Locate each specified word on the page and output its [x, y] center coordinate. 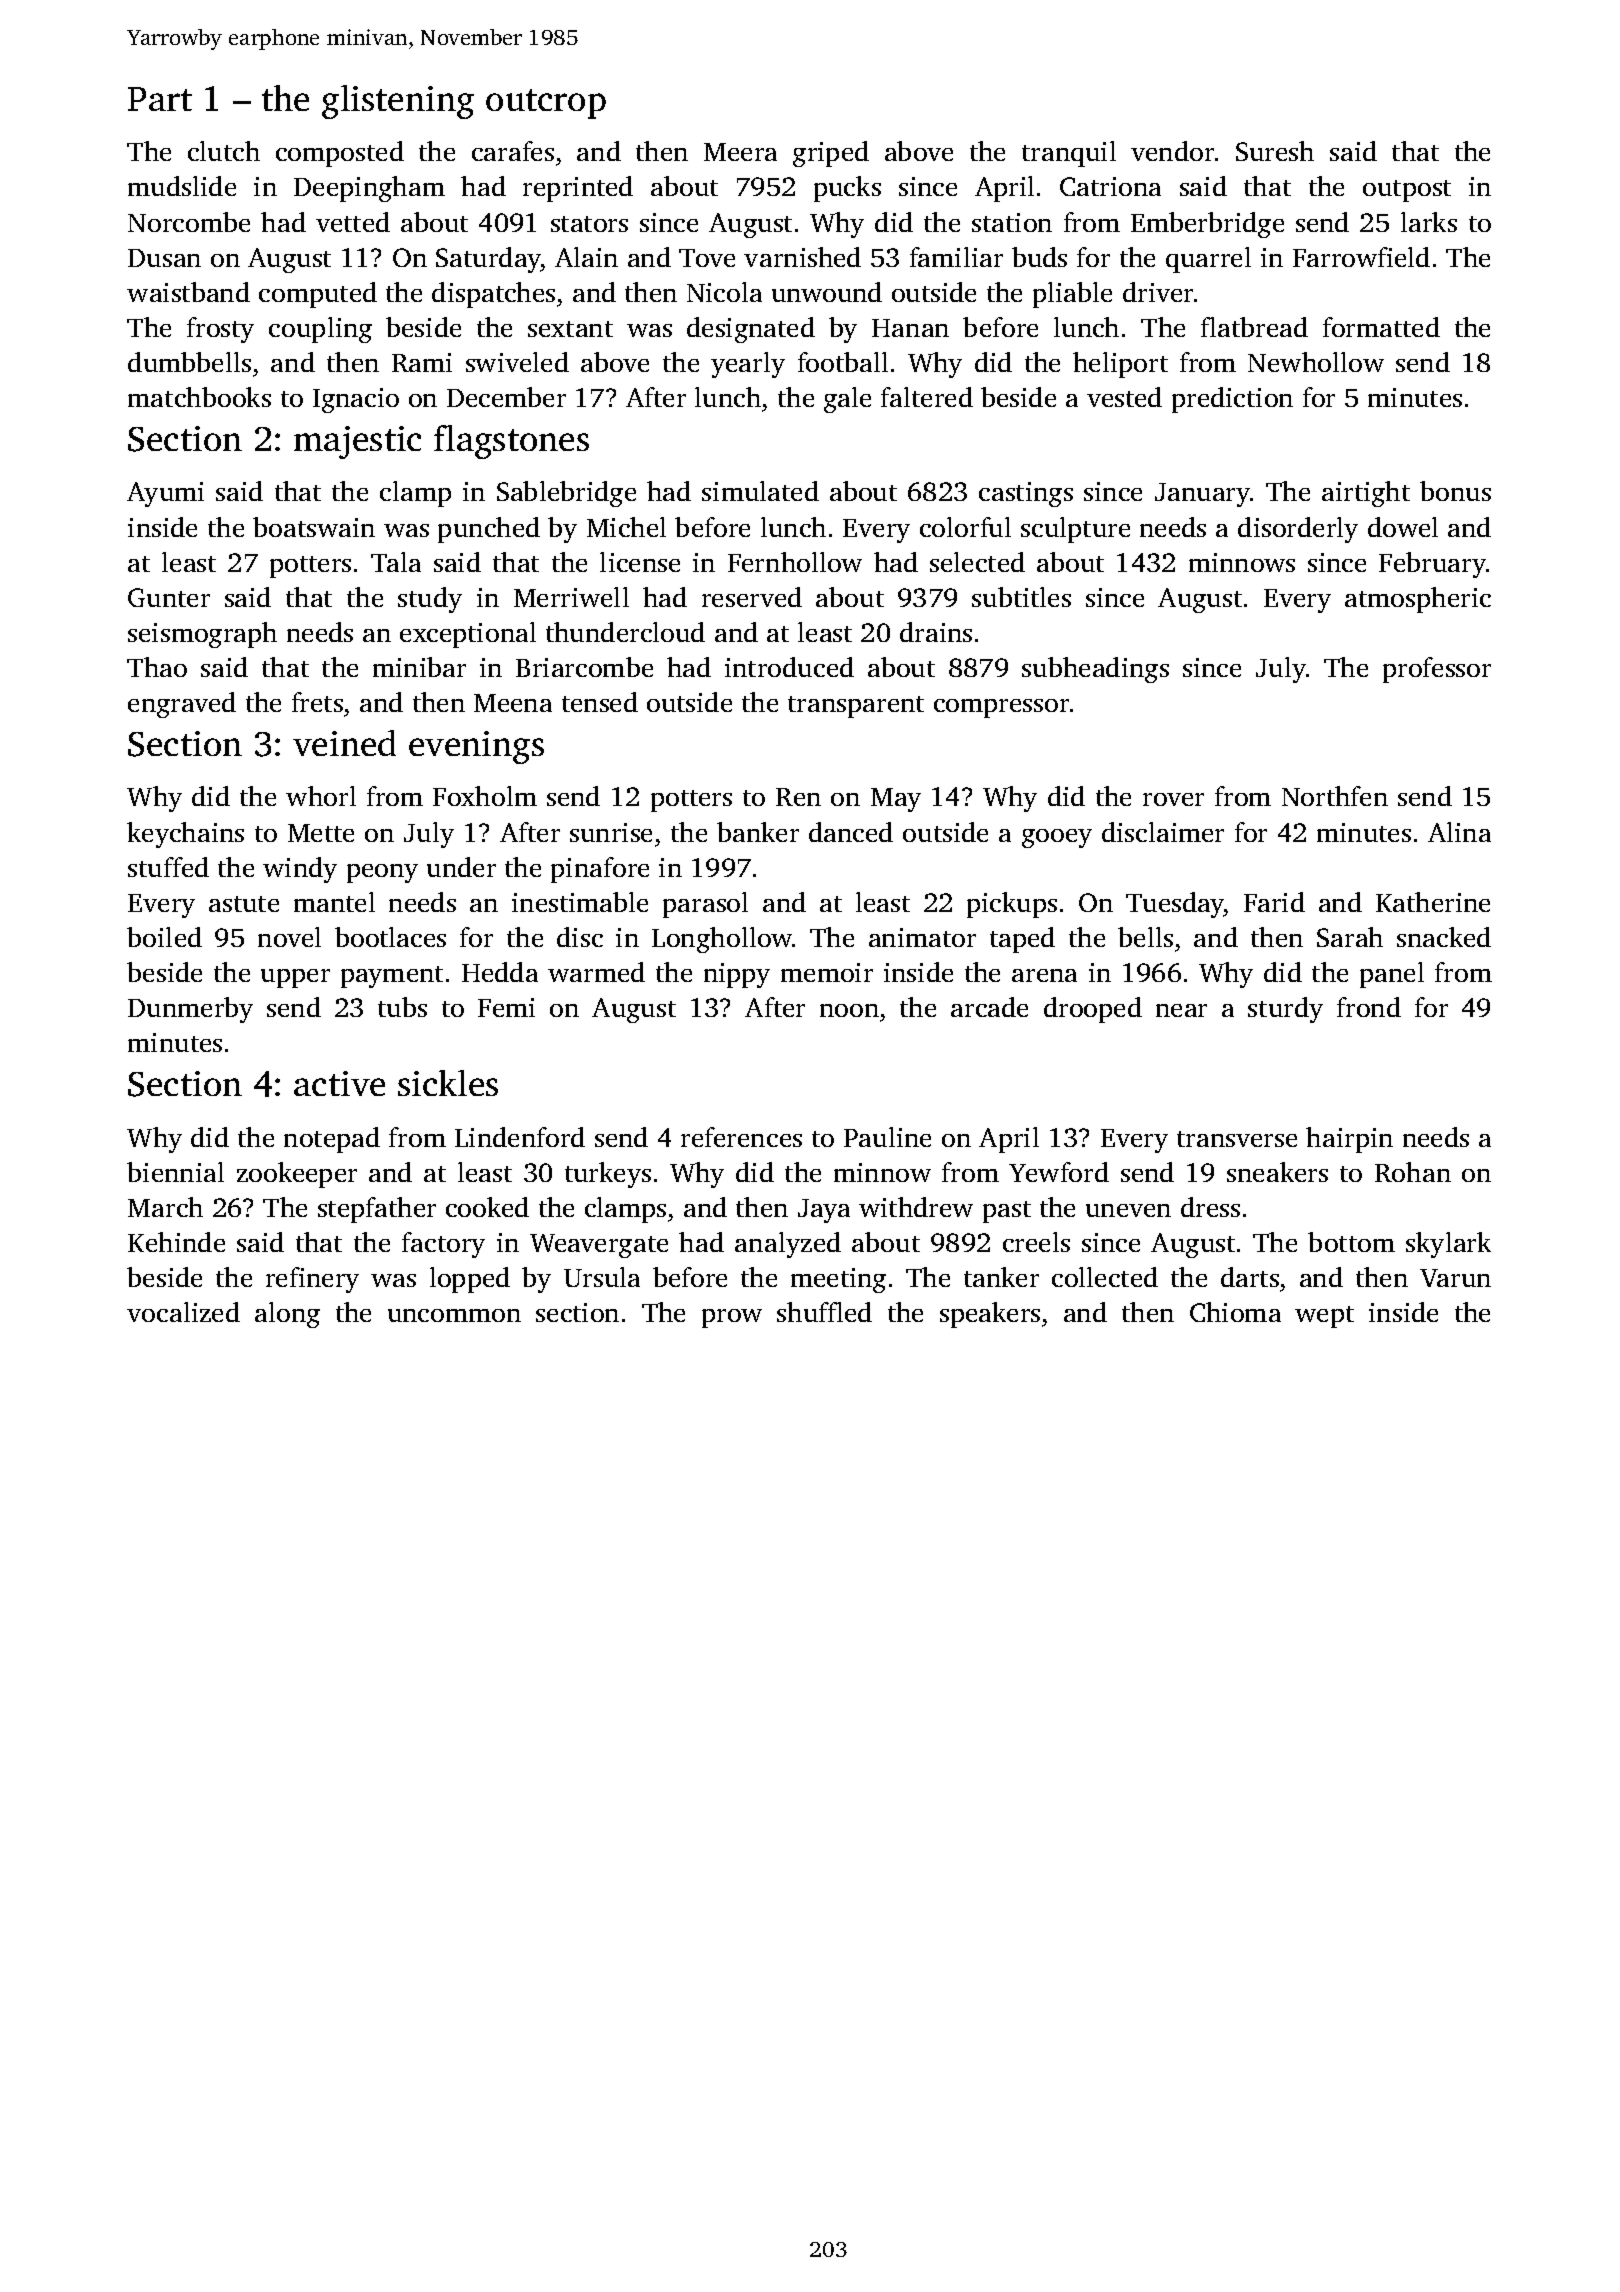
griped [831, 154]
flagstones [511, 442]
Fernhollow [795, 562]
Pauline [887, 1137]
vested [1124, 397]
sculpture [1075, 530]
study [430, 600]
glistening [398, 102]
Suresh [1275, 151]
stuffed [168, 867]
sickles [448, 1083]
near [1181, 1010]
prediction [1232, 400]
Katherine [1433, 902]
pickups [1012, 905]
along [287, 1315]
